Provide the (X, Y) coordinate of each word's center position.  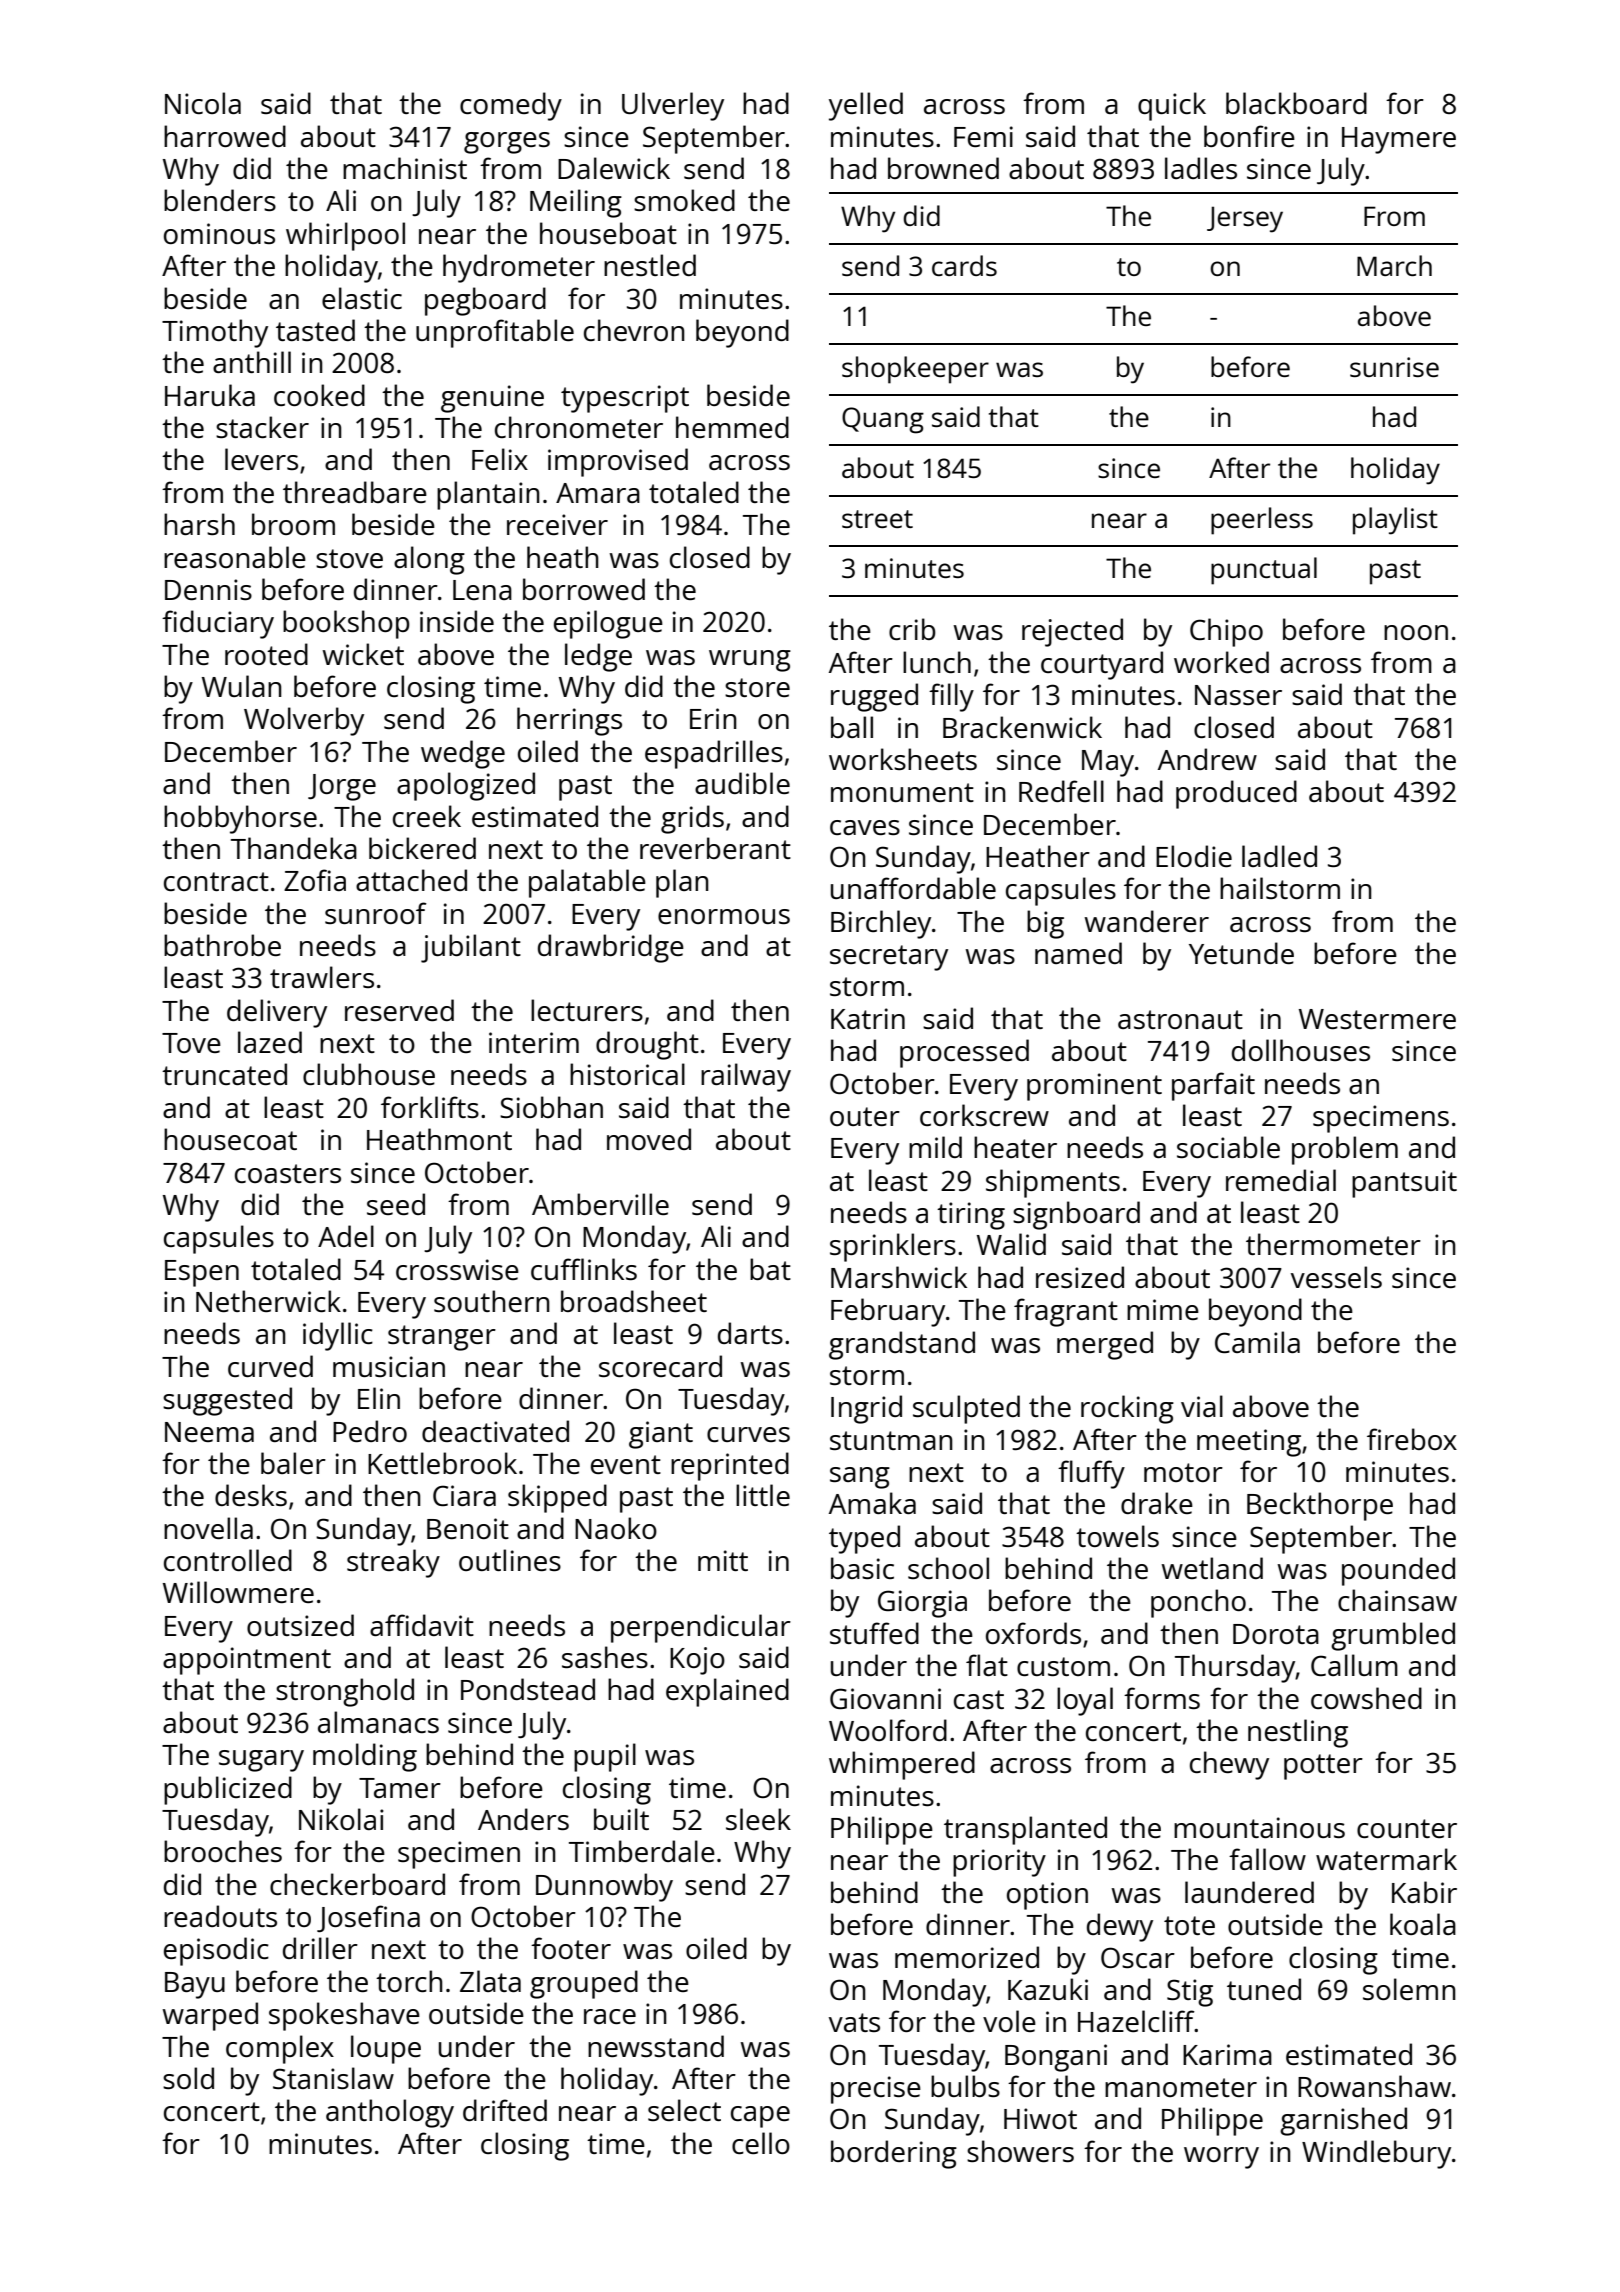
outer (865, 1116)
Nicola (203, 103)
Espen (202, 1273)
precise (876, 2090)
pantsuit (1404, 1184)
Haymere (1399, 140)
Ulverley (673, 106)
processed (964, 1053)
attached (411, 880)
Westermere (1377, 1019)
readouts (220, 1916)
